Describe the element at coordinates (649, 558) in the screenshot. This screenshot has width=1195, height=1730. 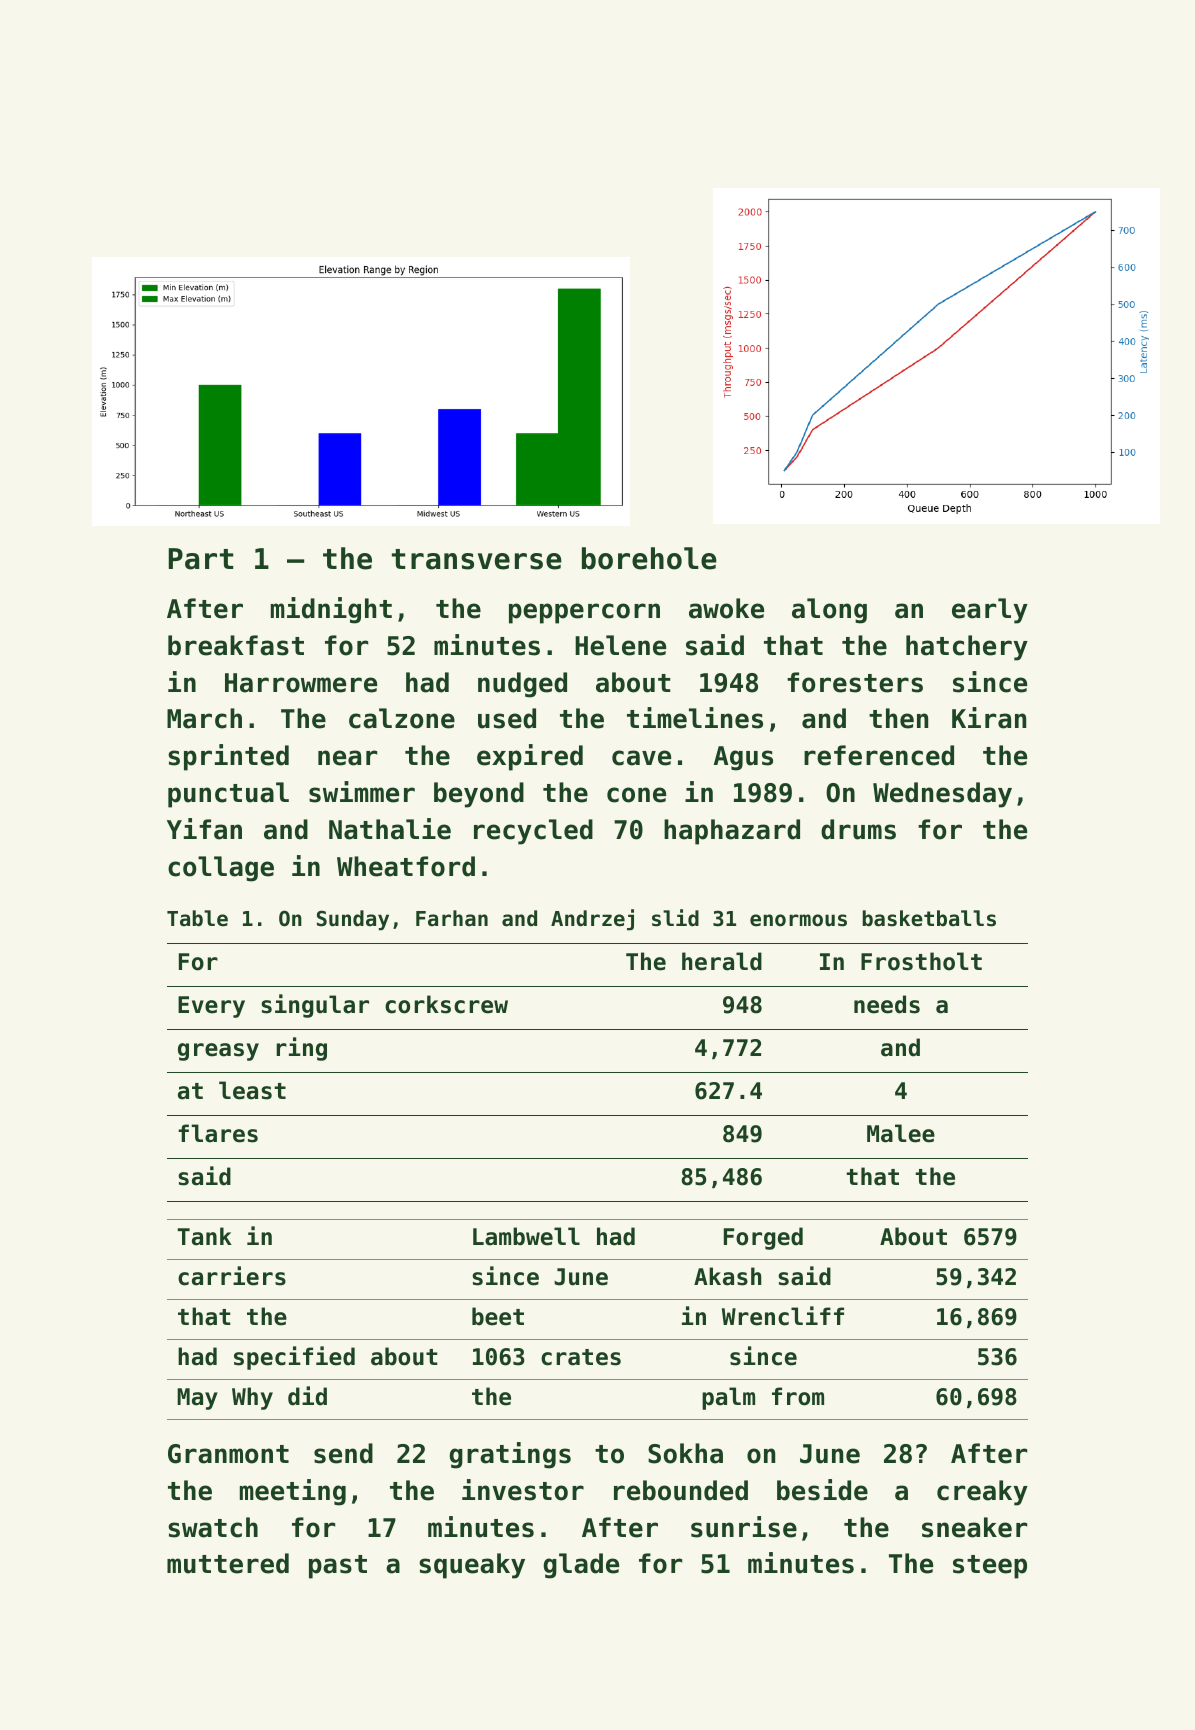
I see `borehole` at that location.
